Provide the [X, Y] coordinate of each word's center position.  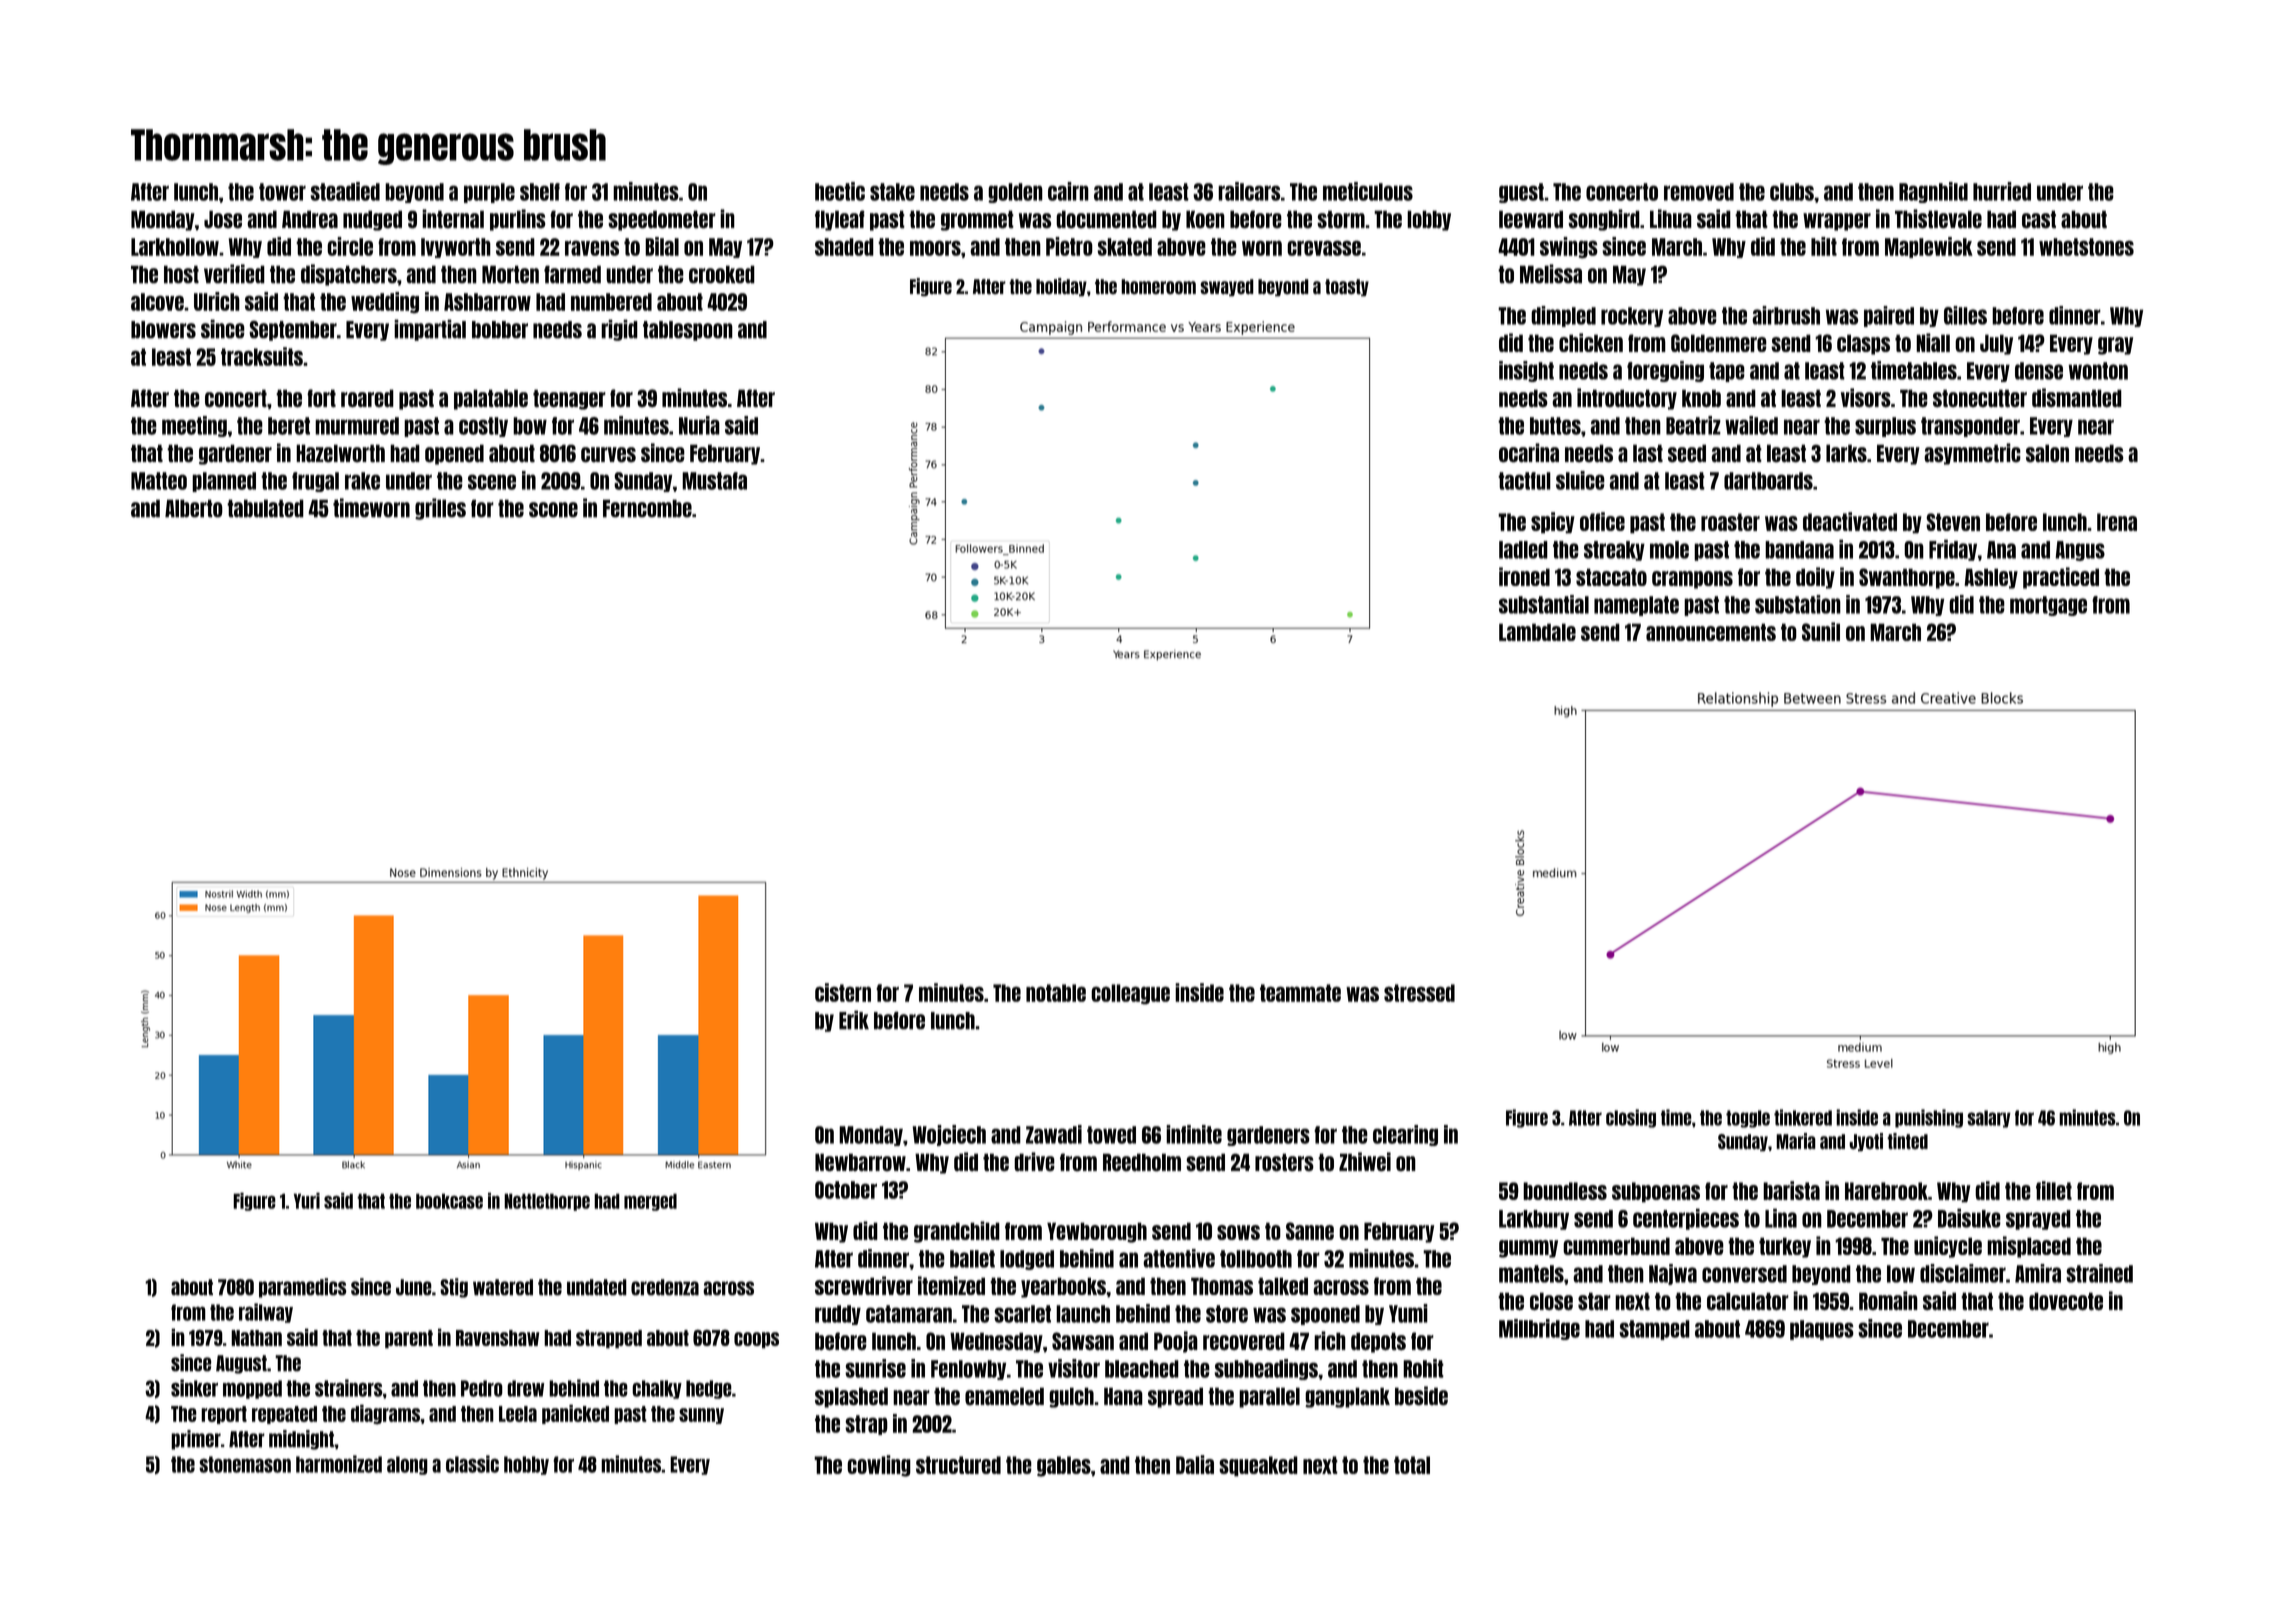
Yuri [307, 1200]
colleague [1130, 994]
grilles [440, 509]
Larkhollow [175, 247]
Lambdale [1537, 632]
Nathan [256, 1338]
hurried [2002, 191]
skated [1124, 247]
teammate [1300, 993]
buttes [1555, 426]
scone [553, 510]
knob [1701, 398]
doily [1815, 578]
